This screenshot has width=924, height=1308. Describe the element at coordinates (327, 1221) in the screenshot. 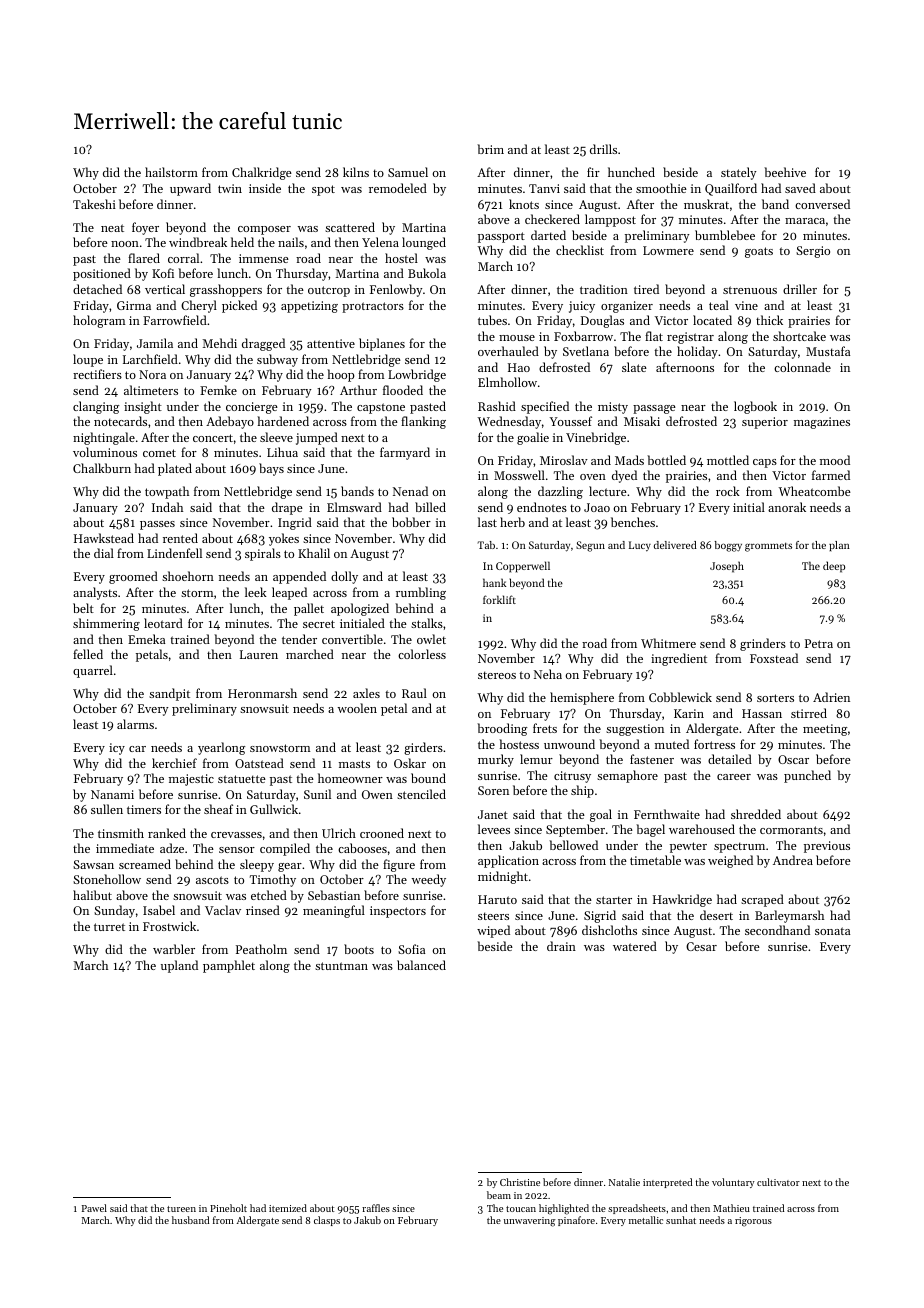

I see `clasps` at that location.
